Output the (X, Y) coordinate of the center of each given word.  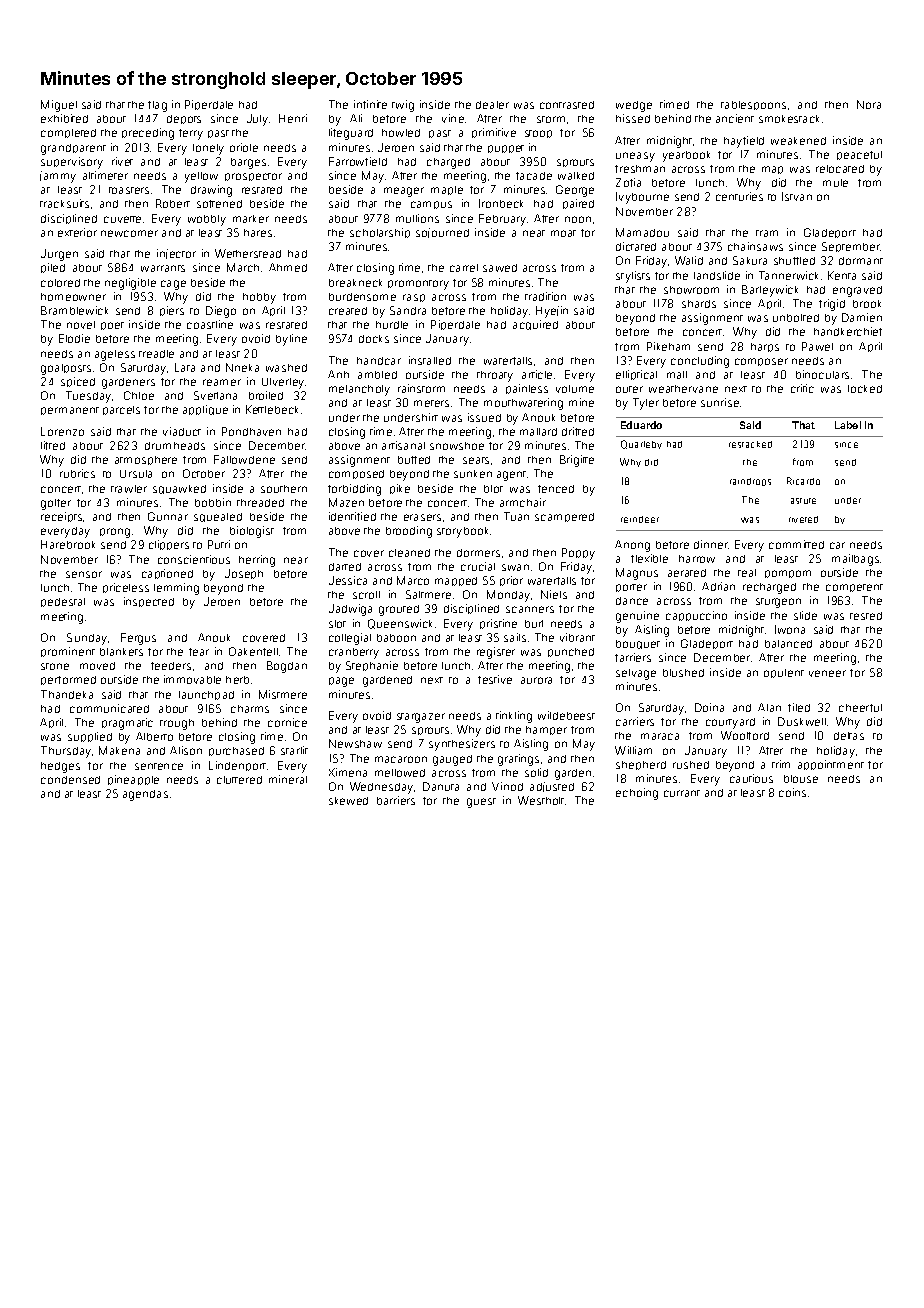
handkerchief (848, 331)
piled (53, 268)
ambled (377, 375)
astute (803, 501)
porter (631, 588)
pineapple (133, 780)
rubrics (77, 473)
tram (767, 233)
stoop (538, 134)
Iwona (790, 629)
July (257, 120)
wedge (634, 106)
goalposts (66, 369)
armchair (523, 502)
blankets (121, 652)
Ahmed (288, 267)
